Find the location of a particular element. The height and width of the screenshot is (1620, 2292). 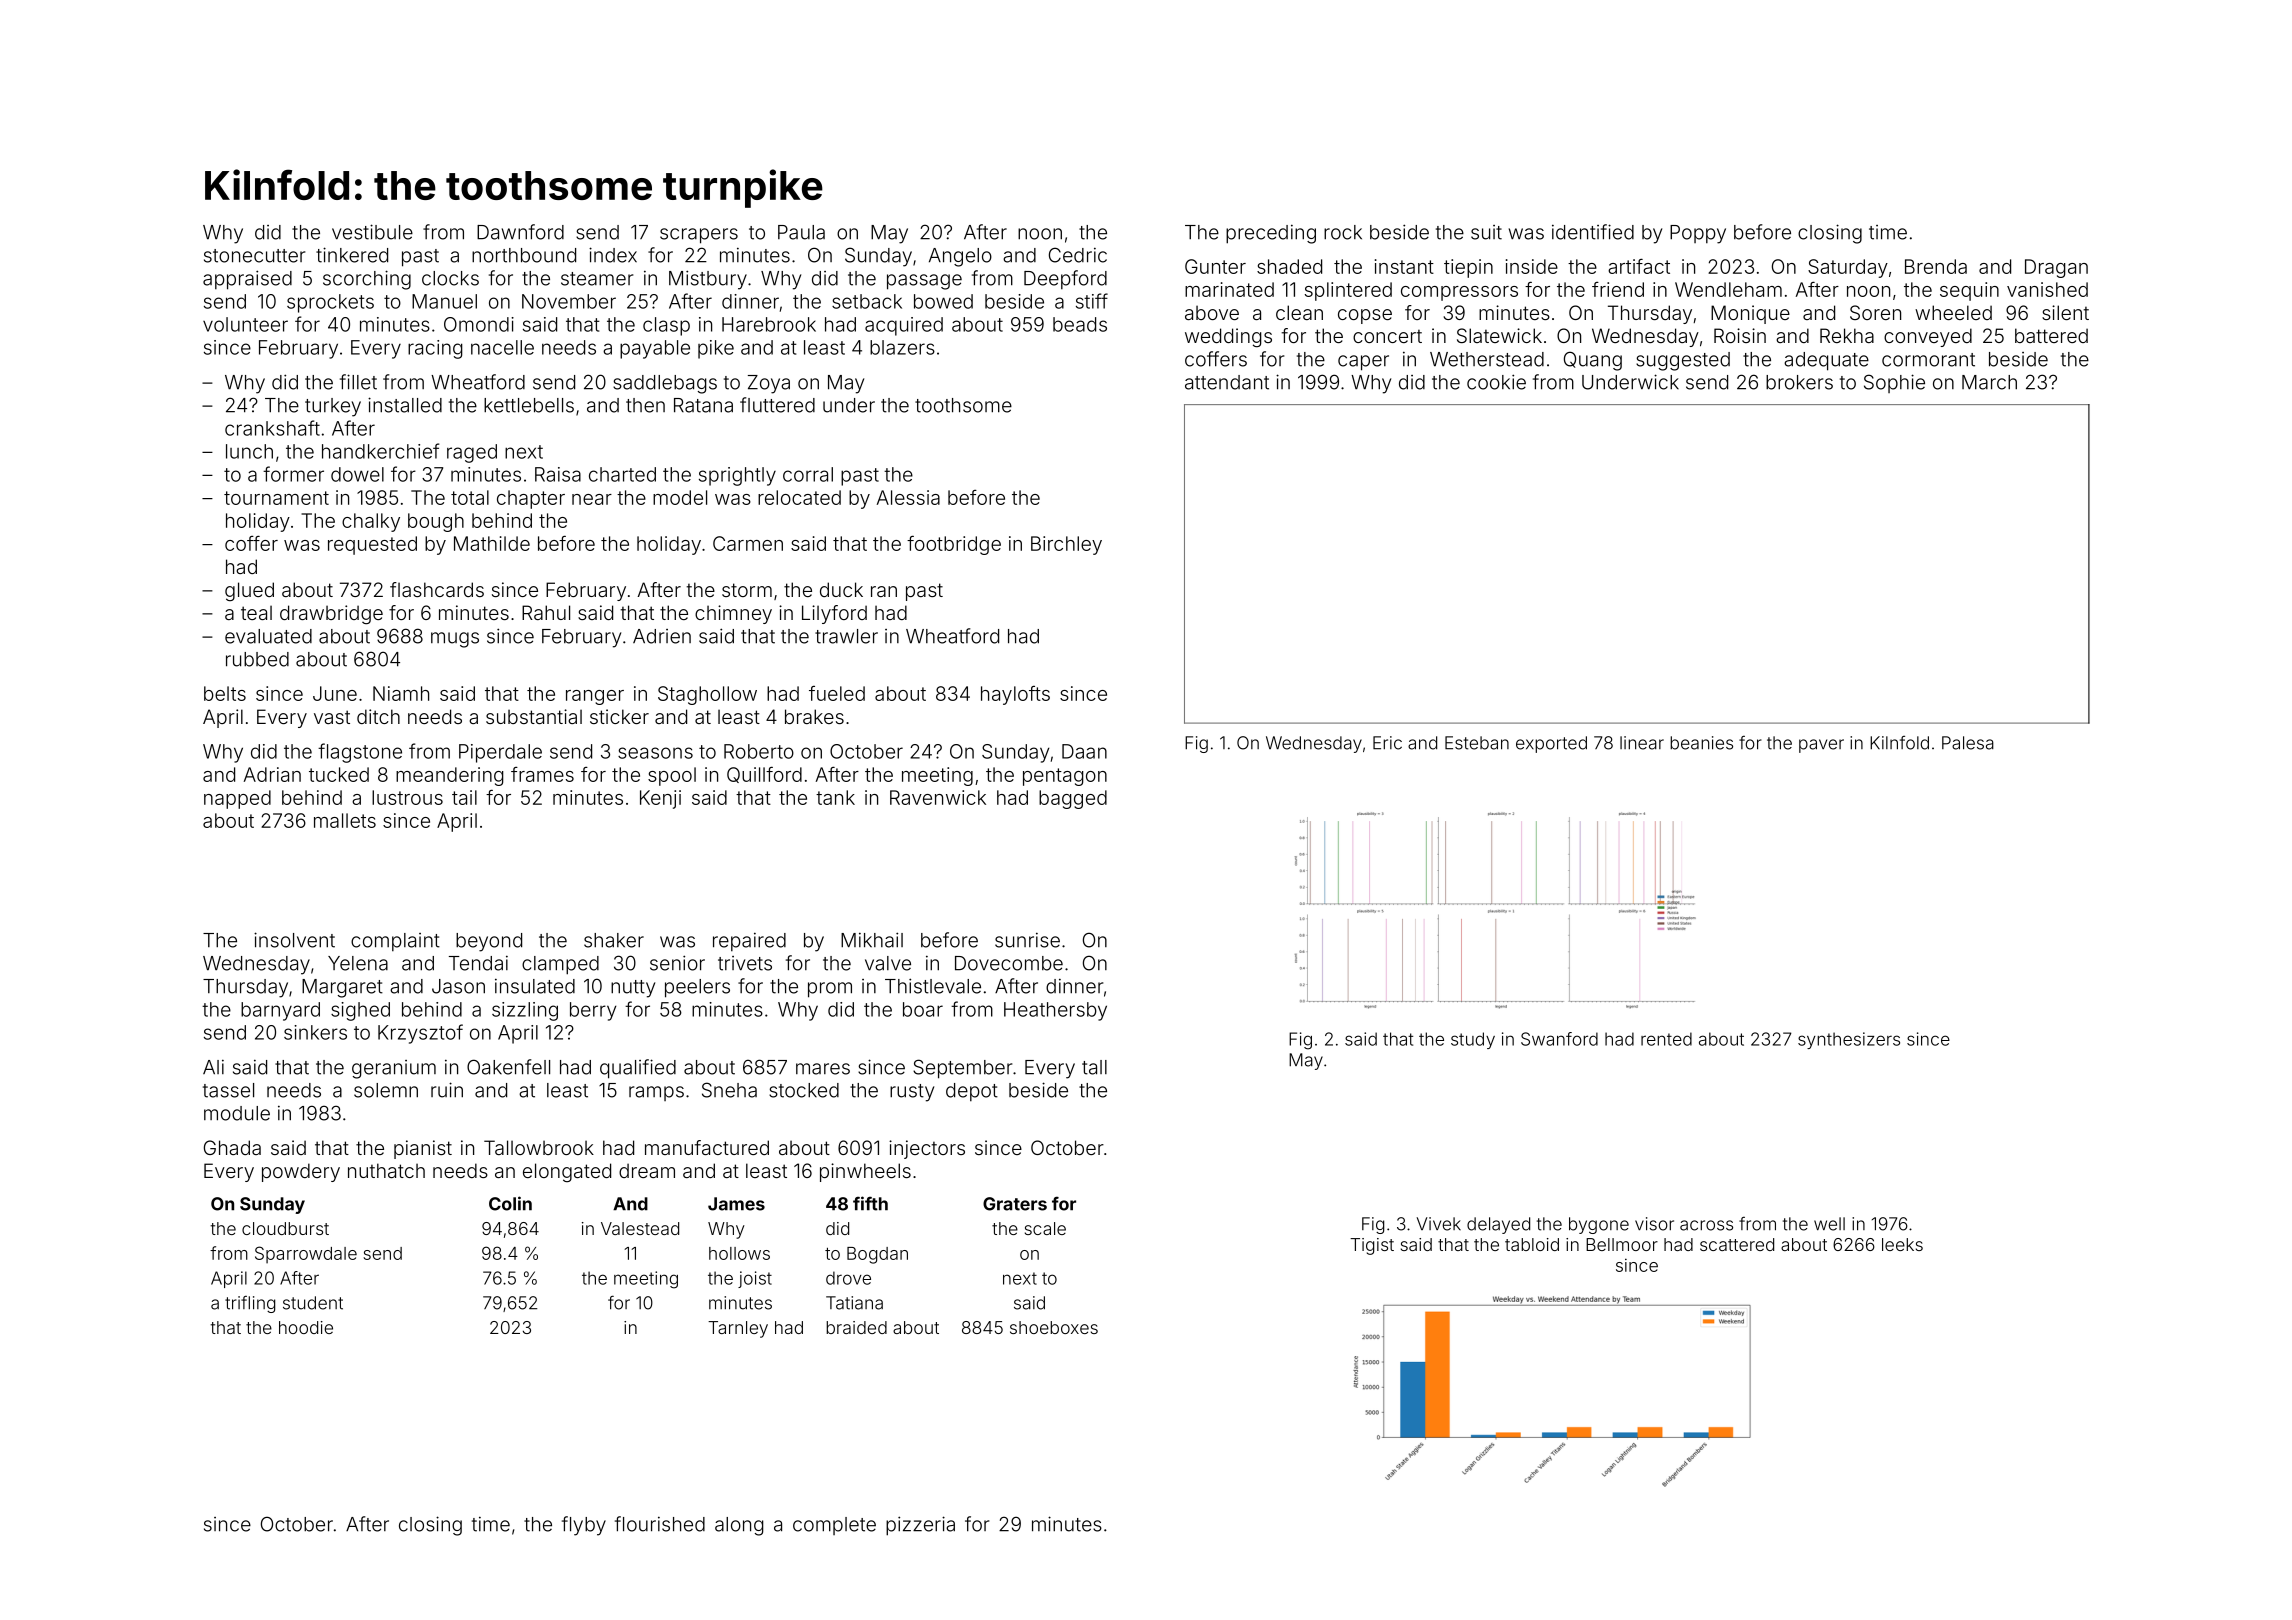

flyby is located at coordinates (584, 1526).
